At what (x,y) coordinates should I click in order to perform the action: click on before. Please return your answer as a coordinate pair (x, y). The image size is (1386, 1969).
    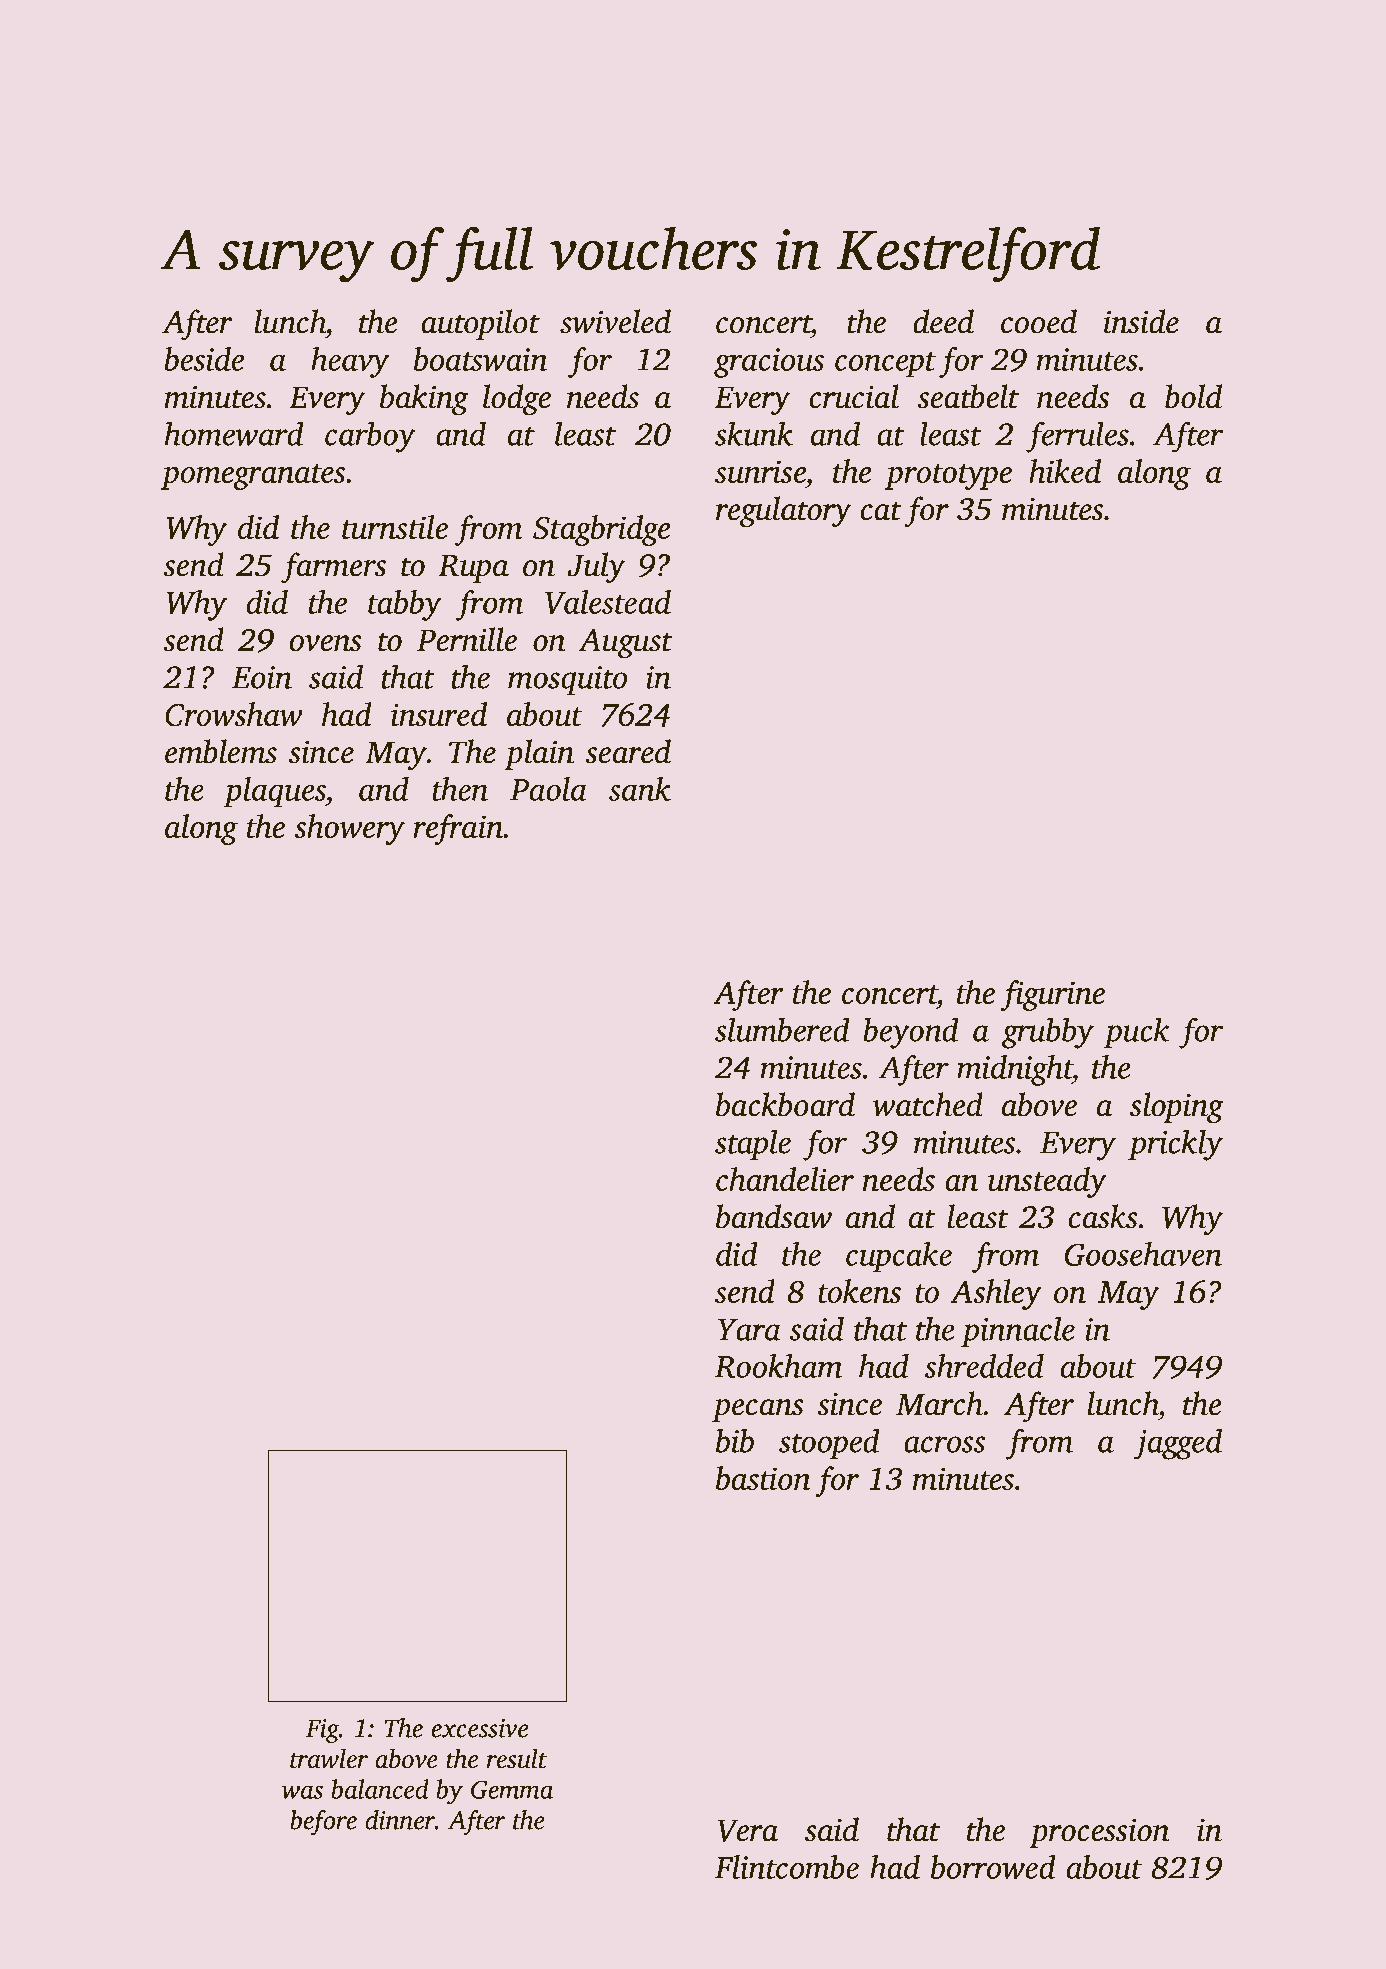
    Looking at the image, I should click on (323, 1822).
